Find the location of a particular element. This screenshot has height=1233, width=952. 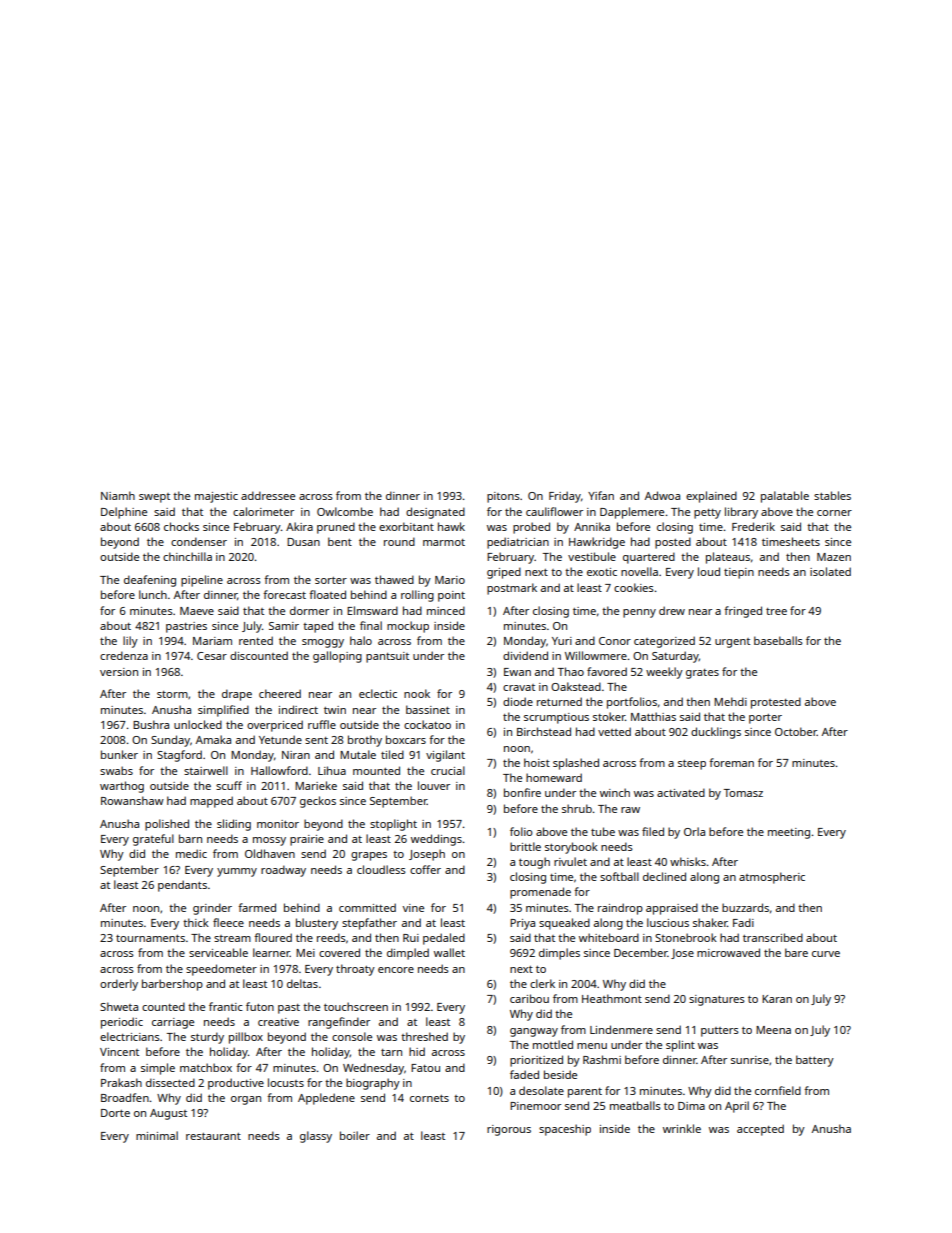

committed is located at coordinates (367, 907).
